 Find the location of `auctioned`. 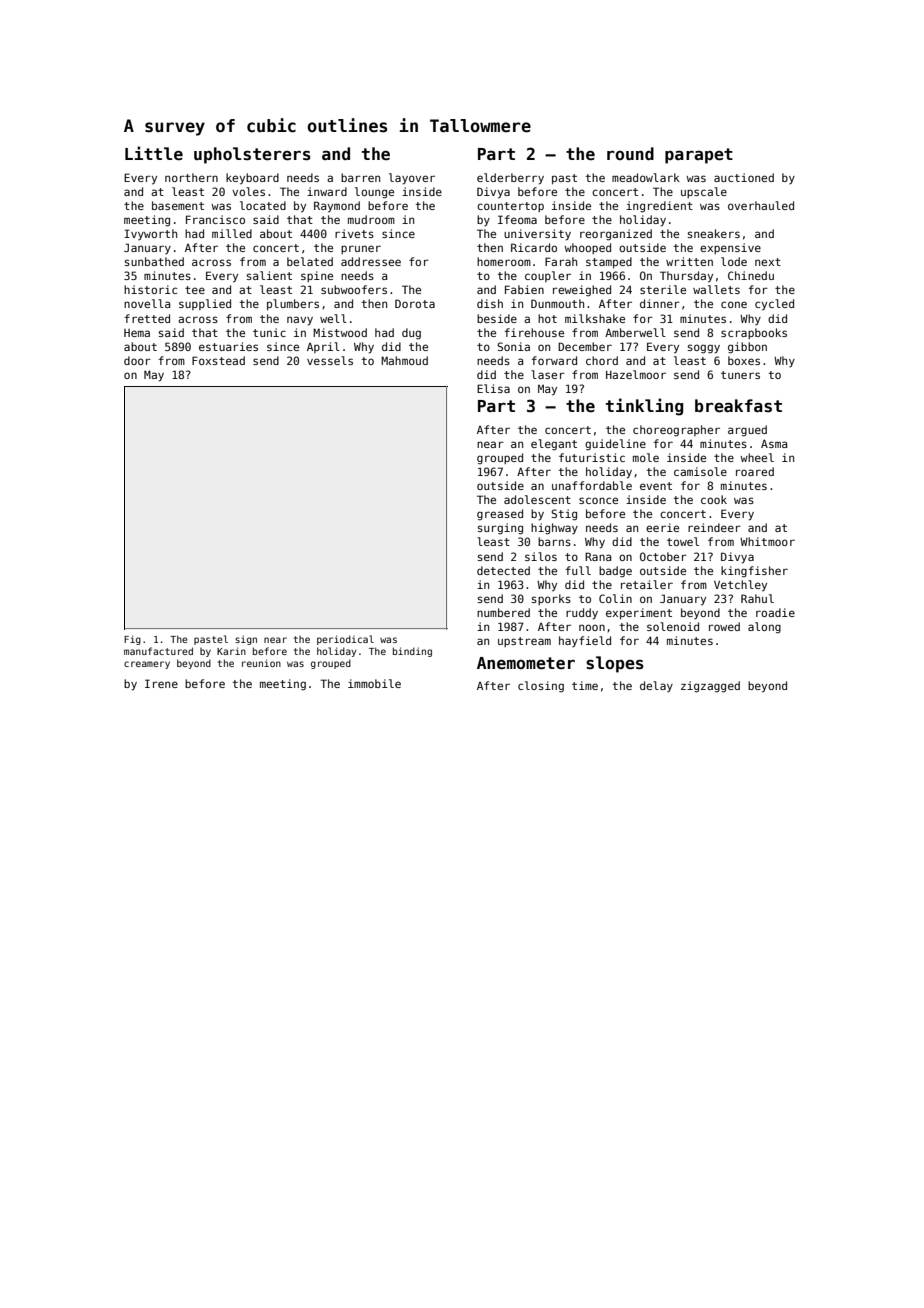

auctioned is located at coordinates (744, 177).
